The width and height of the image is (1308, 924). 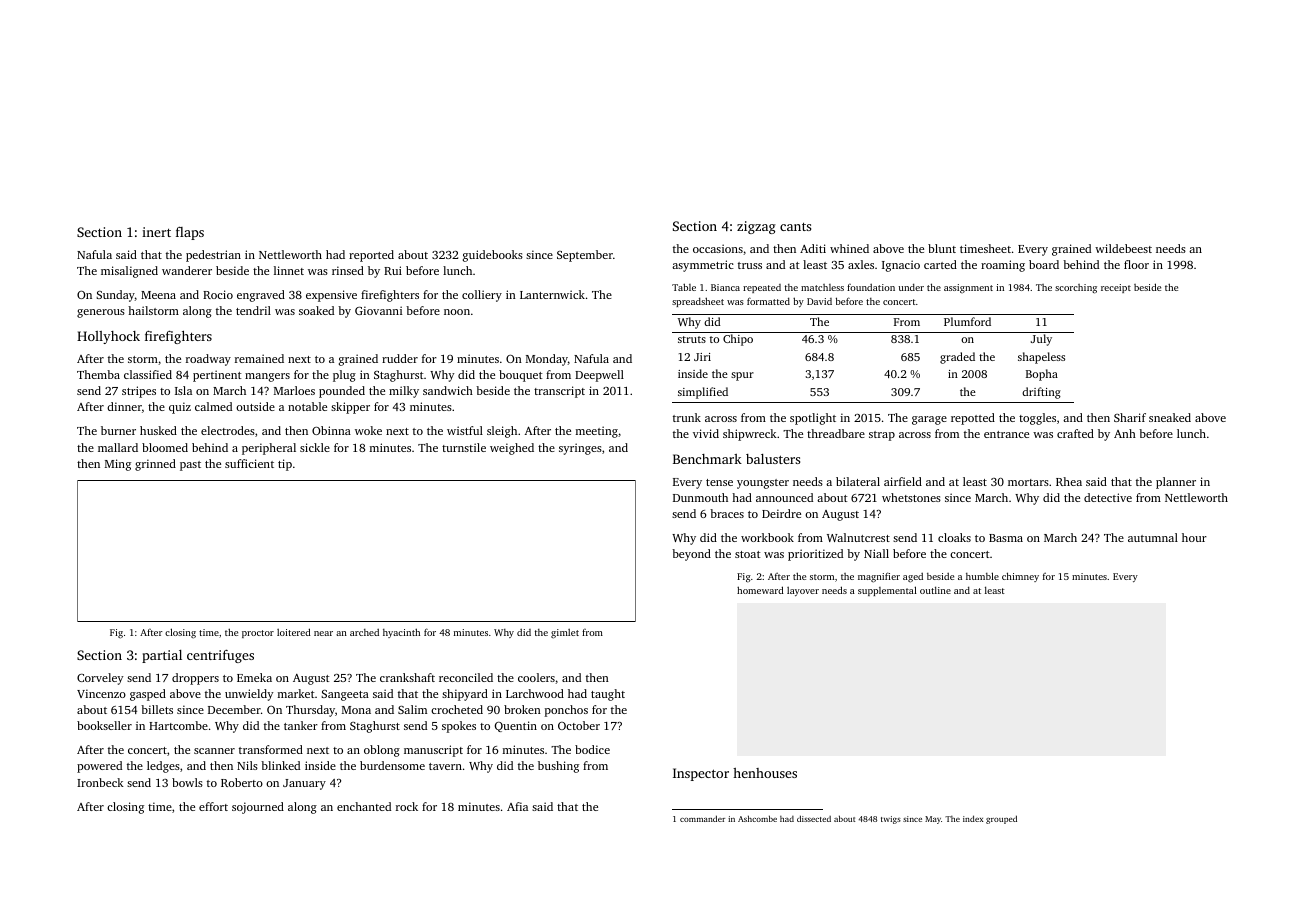 What do you see at coordinates (742, 376) in the image?
I see `spur` at bounding box center [742, 376].
